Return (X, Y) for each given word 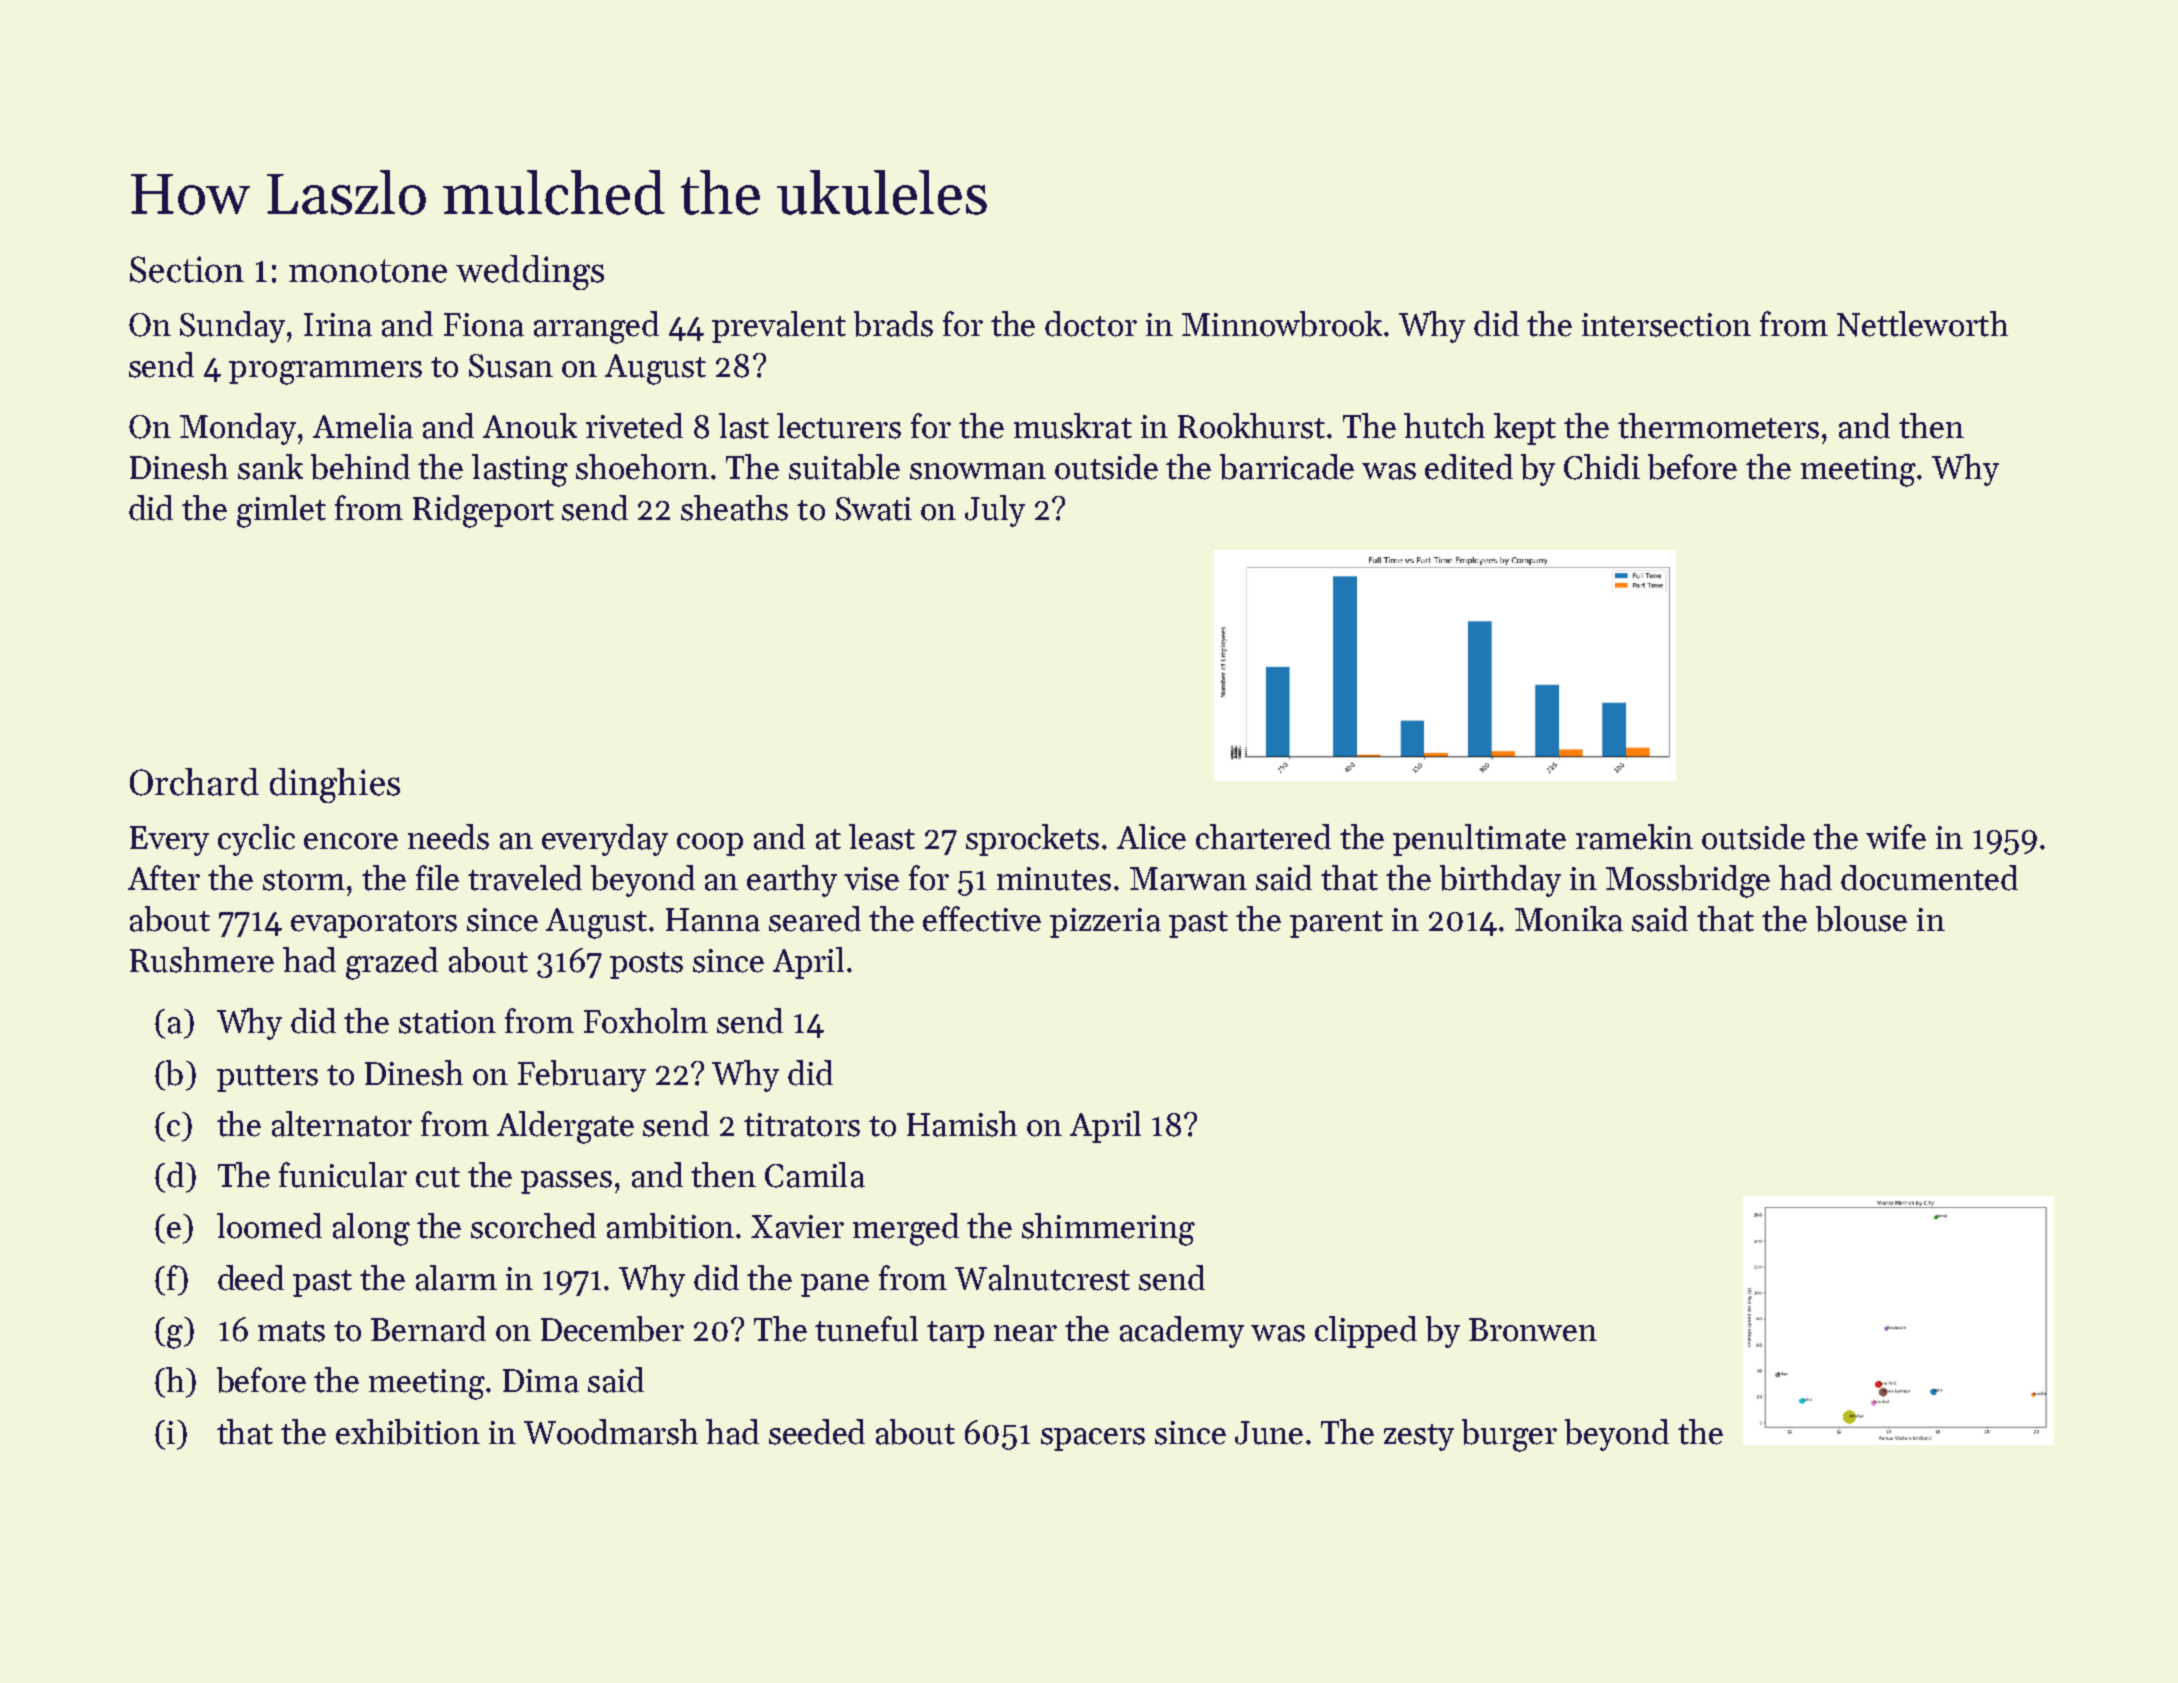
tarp (955, 1334)
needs (448, 837)
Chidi (1602, 467)
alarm (456, 1278)
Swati (874, 509)
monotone (368, 271)
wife (1896, 837)
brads (893, 324)
